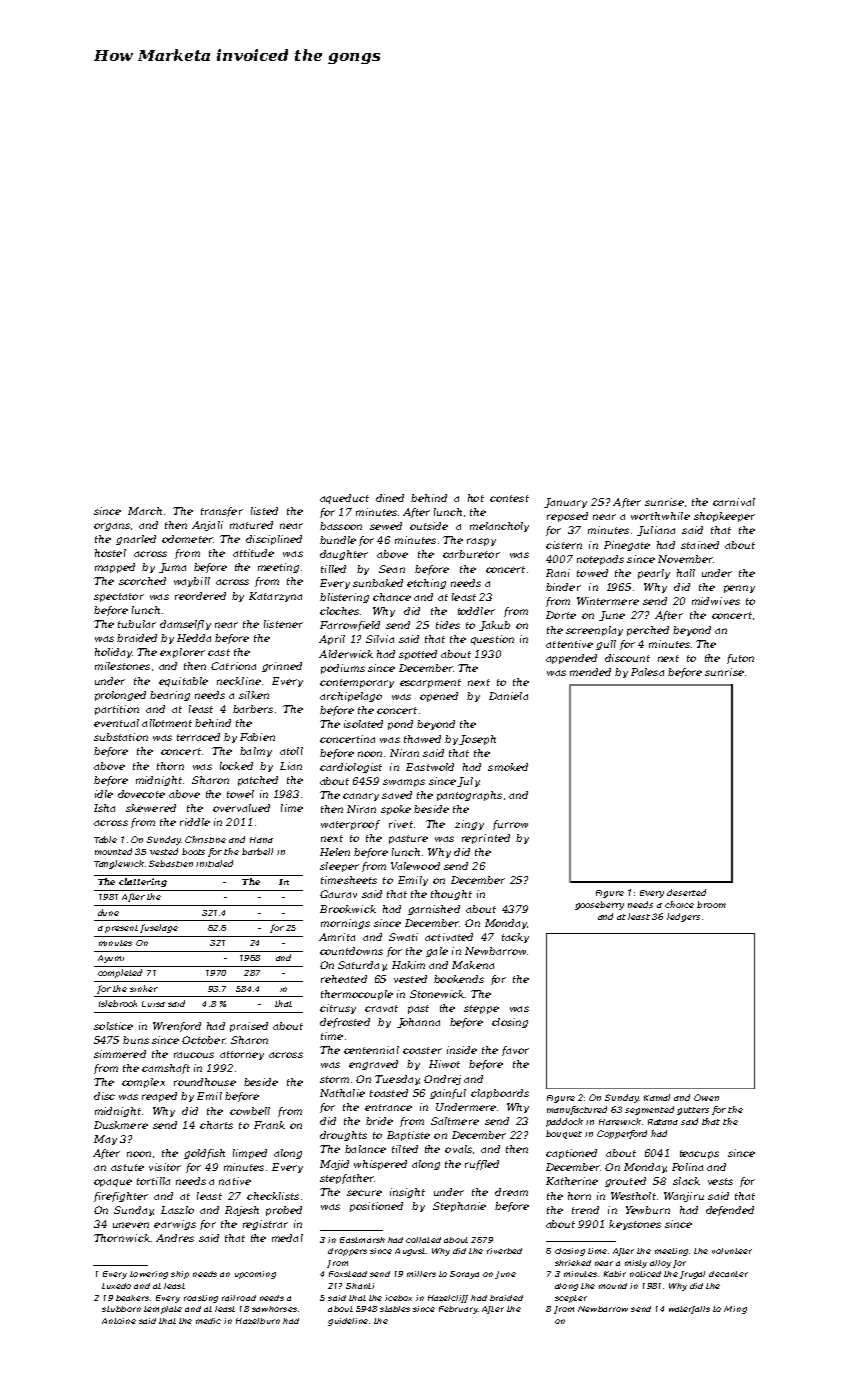 The height and width of the page is (1400, 849). I want to click on cistern, so click(564, 545).
